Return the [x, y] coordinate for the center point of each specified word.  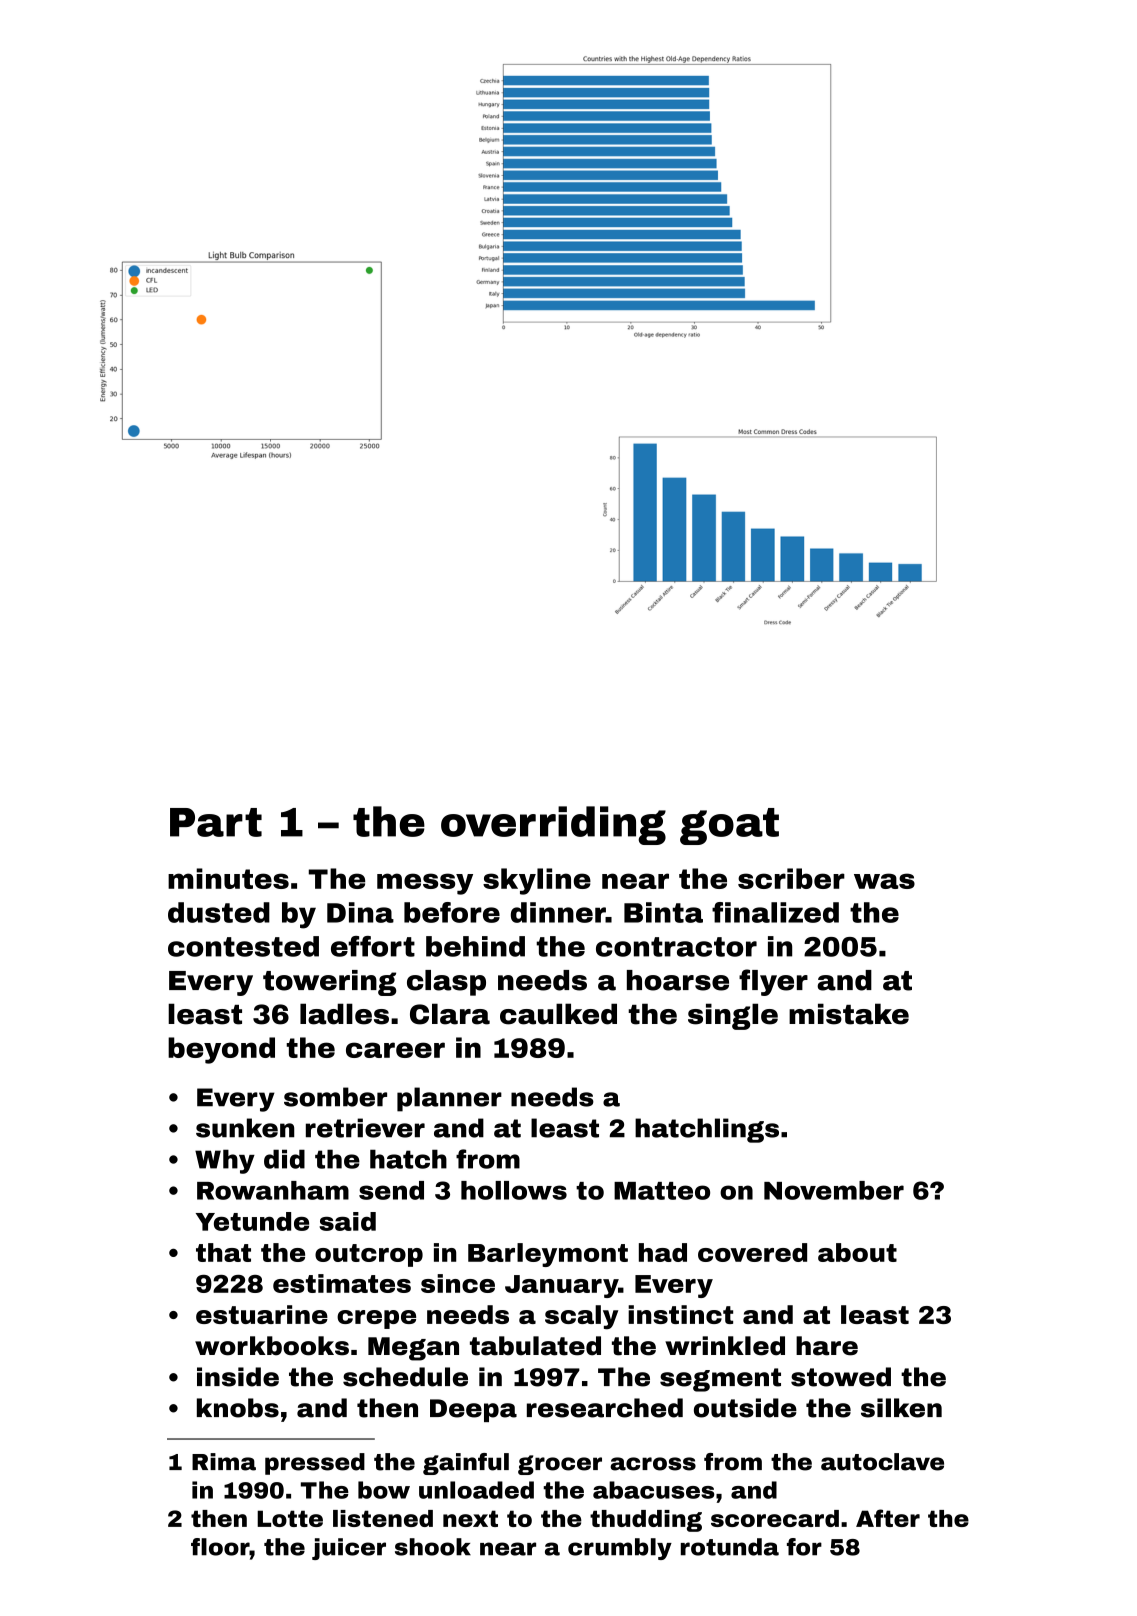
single [733, 1016]
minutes [228, 878]
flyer [773, 982]
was [884, 881]
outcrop [369, 1255]
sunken [245, 1128]
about [857, 1252]
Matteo [662, 1191]
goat [729, 826]
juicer [349, 1549]
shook [433, 1547]
